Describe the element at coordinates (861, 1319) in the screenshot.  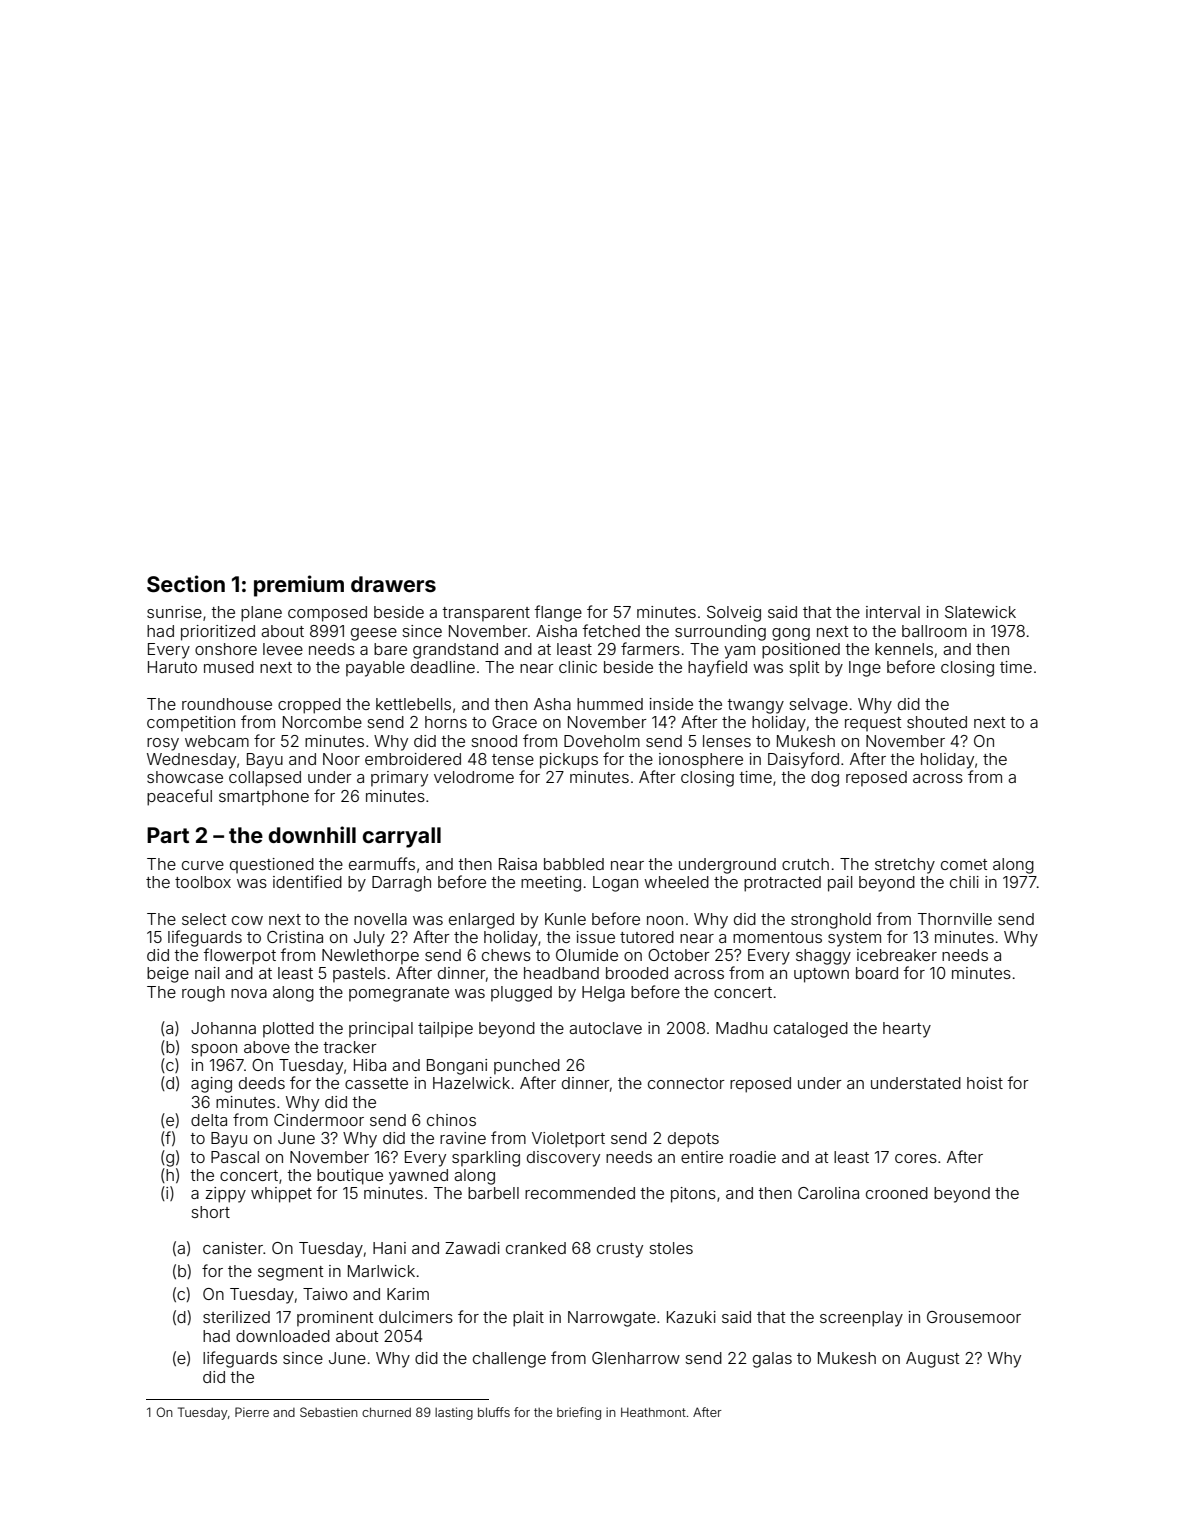
I see `screenplay` at that location.
